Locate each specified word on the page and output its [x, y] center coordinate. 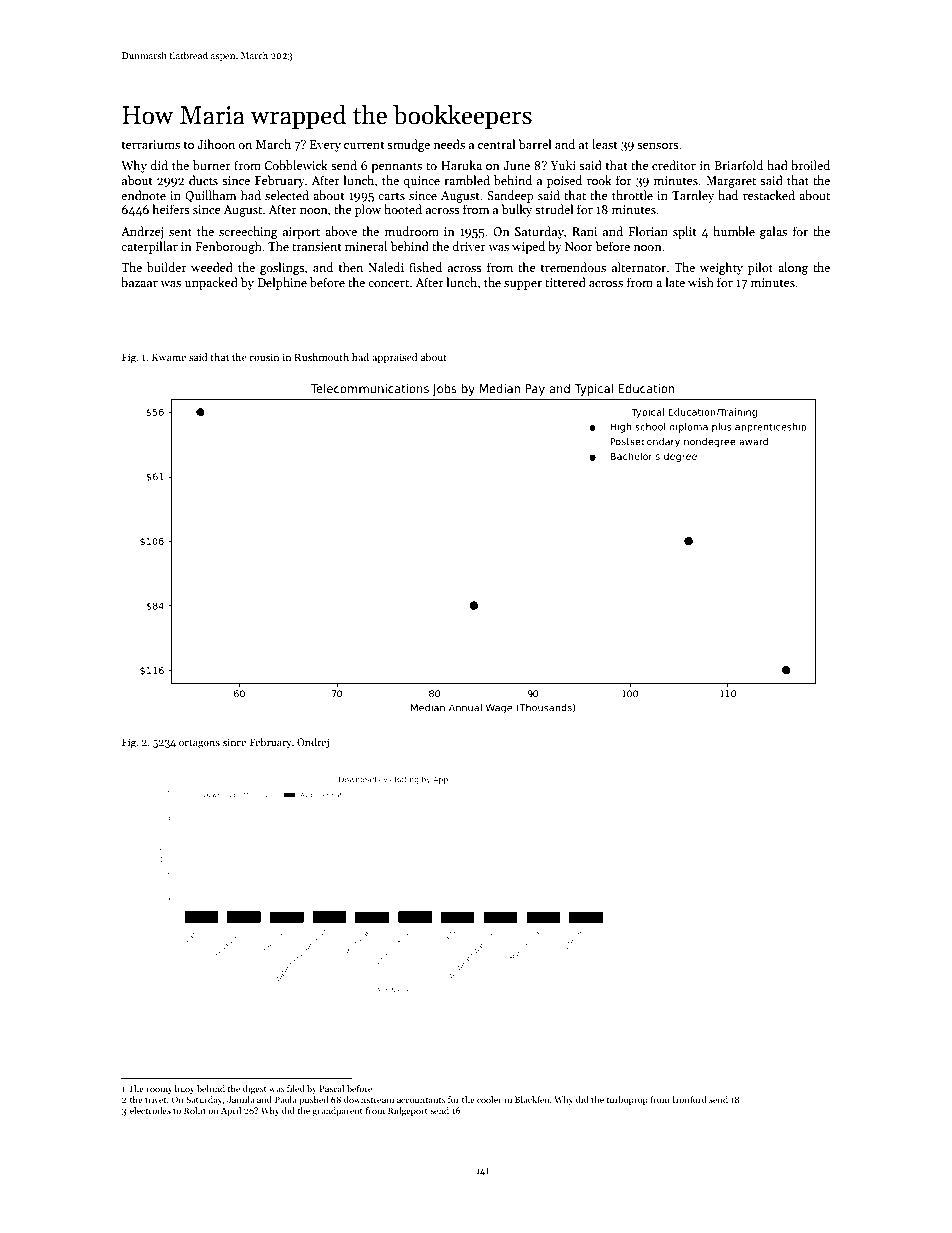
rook [599, 180]
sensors [658, 146]
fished [425, 267]
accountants [421, 1100]
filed [296, 1088]
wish [701, 282]
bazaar [139, 282]
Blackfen [532, 1099]
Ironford [690, 1099]
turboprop [627, 1100]
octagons [199, 744]
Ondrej [313, 743]
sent [180, 232]
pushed [313, 1100]
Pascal [331, 1088]
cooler [489, 1099]
